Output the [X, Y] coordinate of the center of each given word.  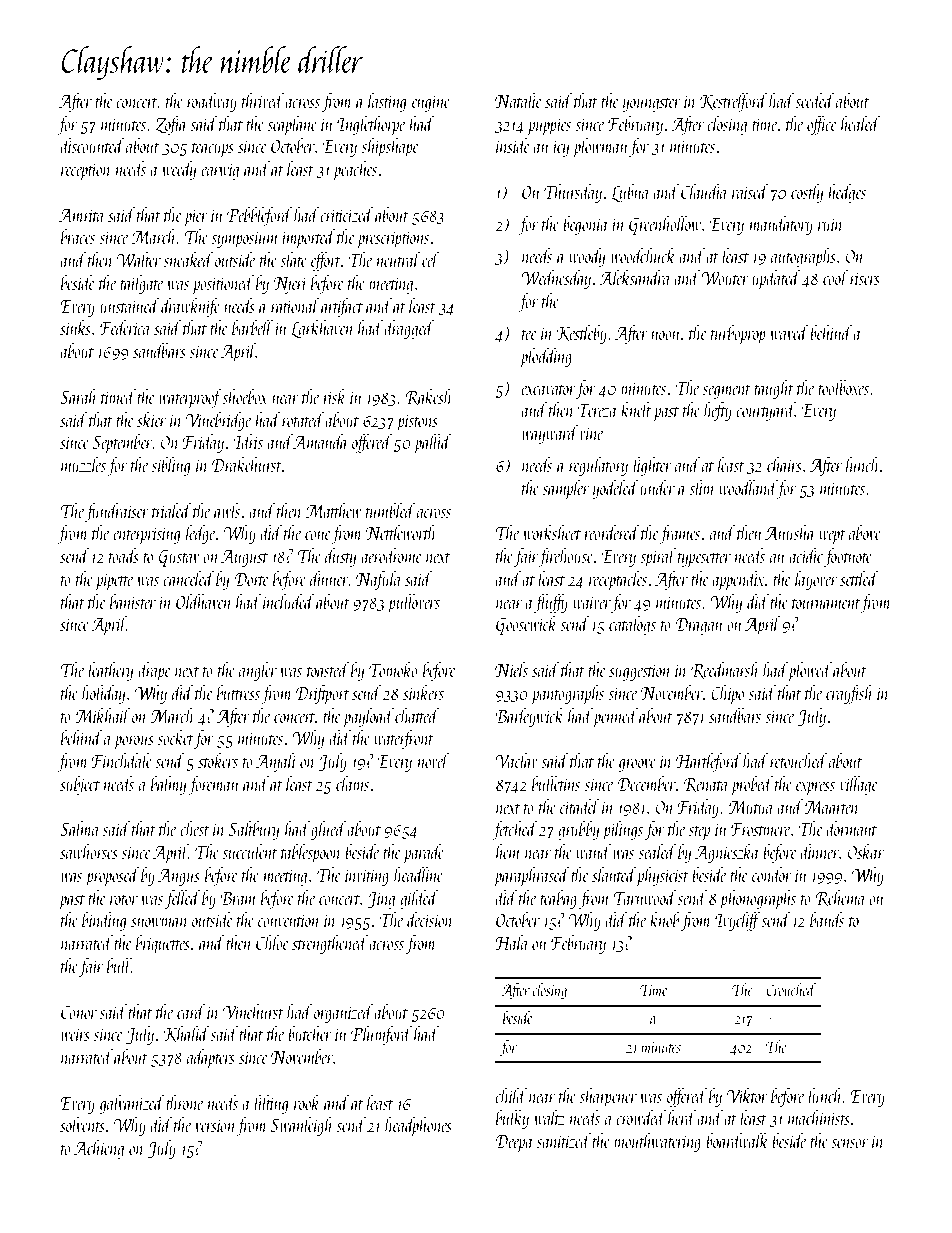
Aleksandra [635, 277]
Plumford [381, 1035]
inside [513, 145]
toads [124, 555]
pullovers [414, 603]
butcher [310, 1033]
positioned [223, 284]
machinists [819, 1117]
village [859, 785]
